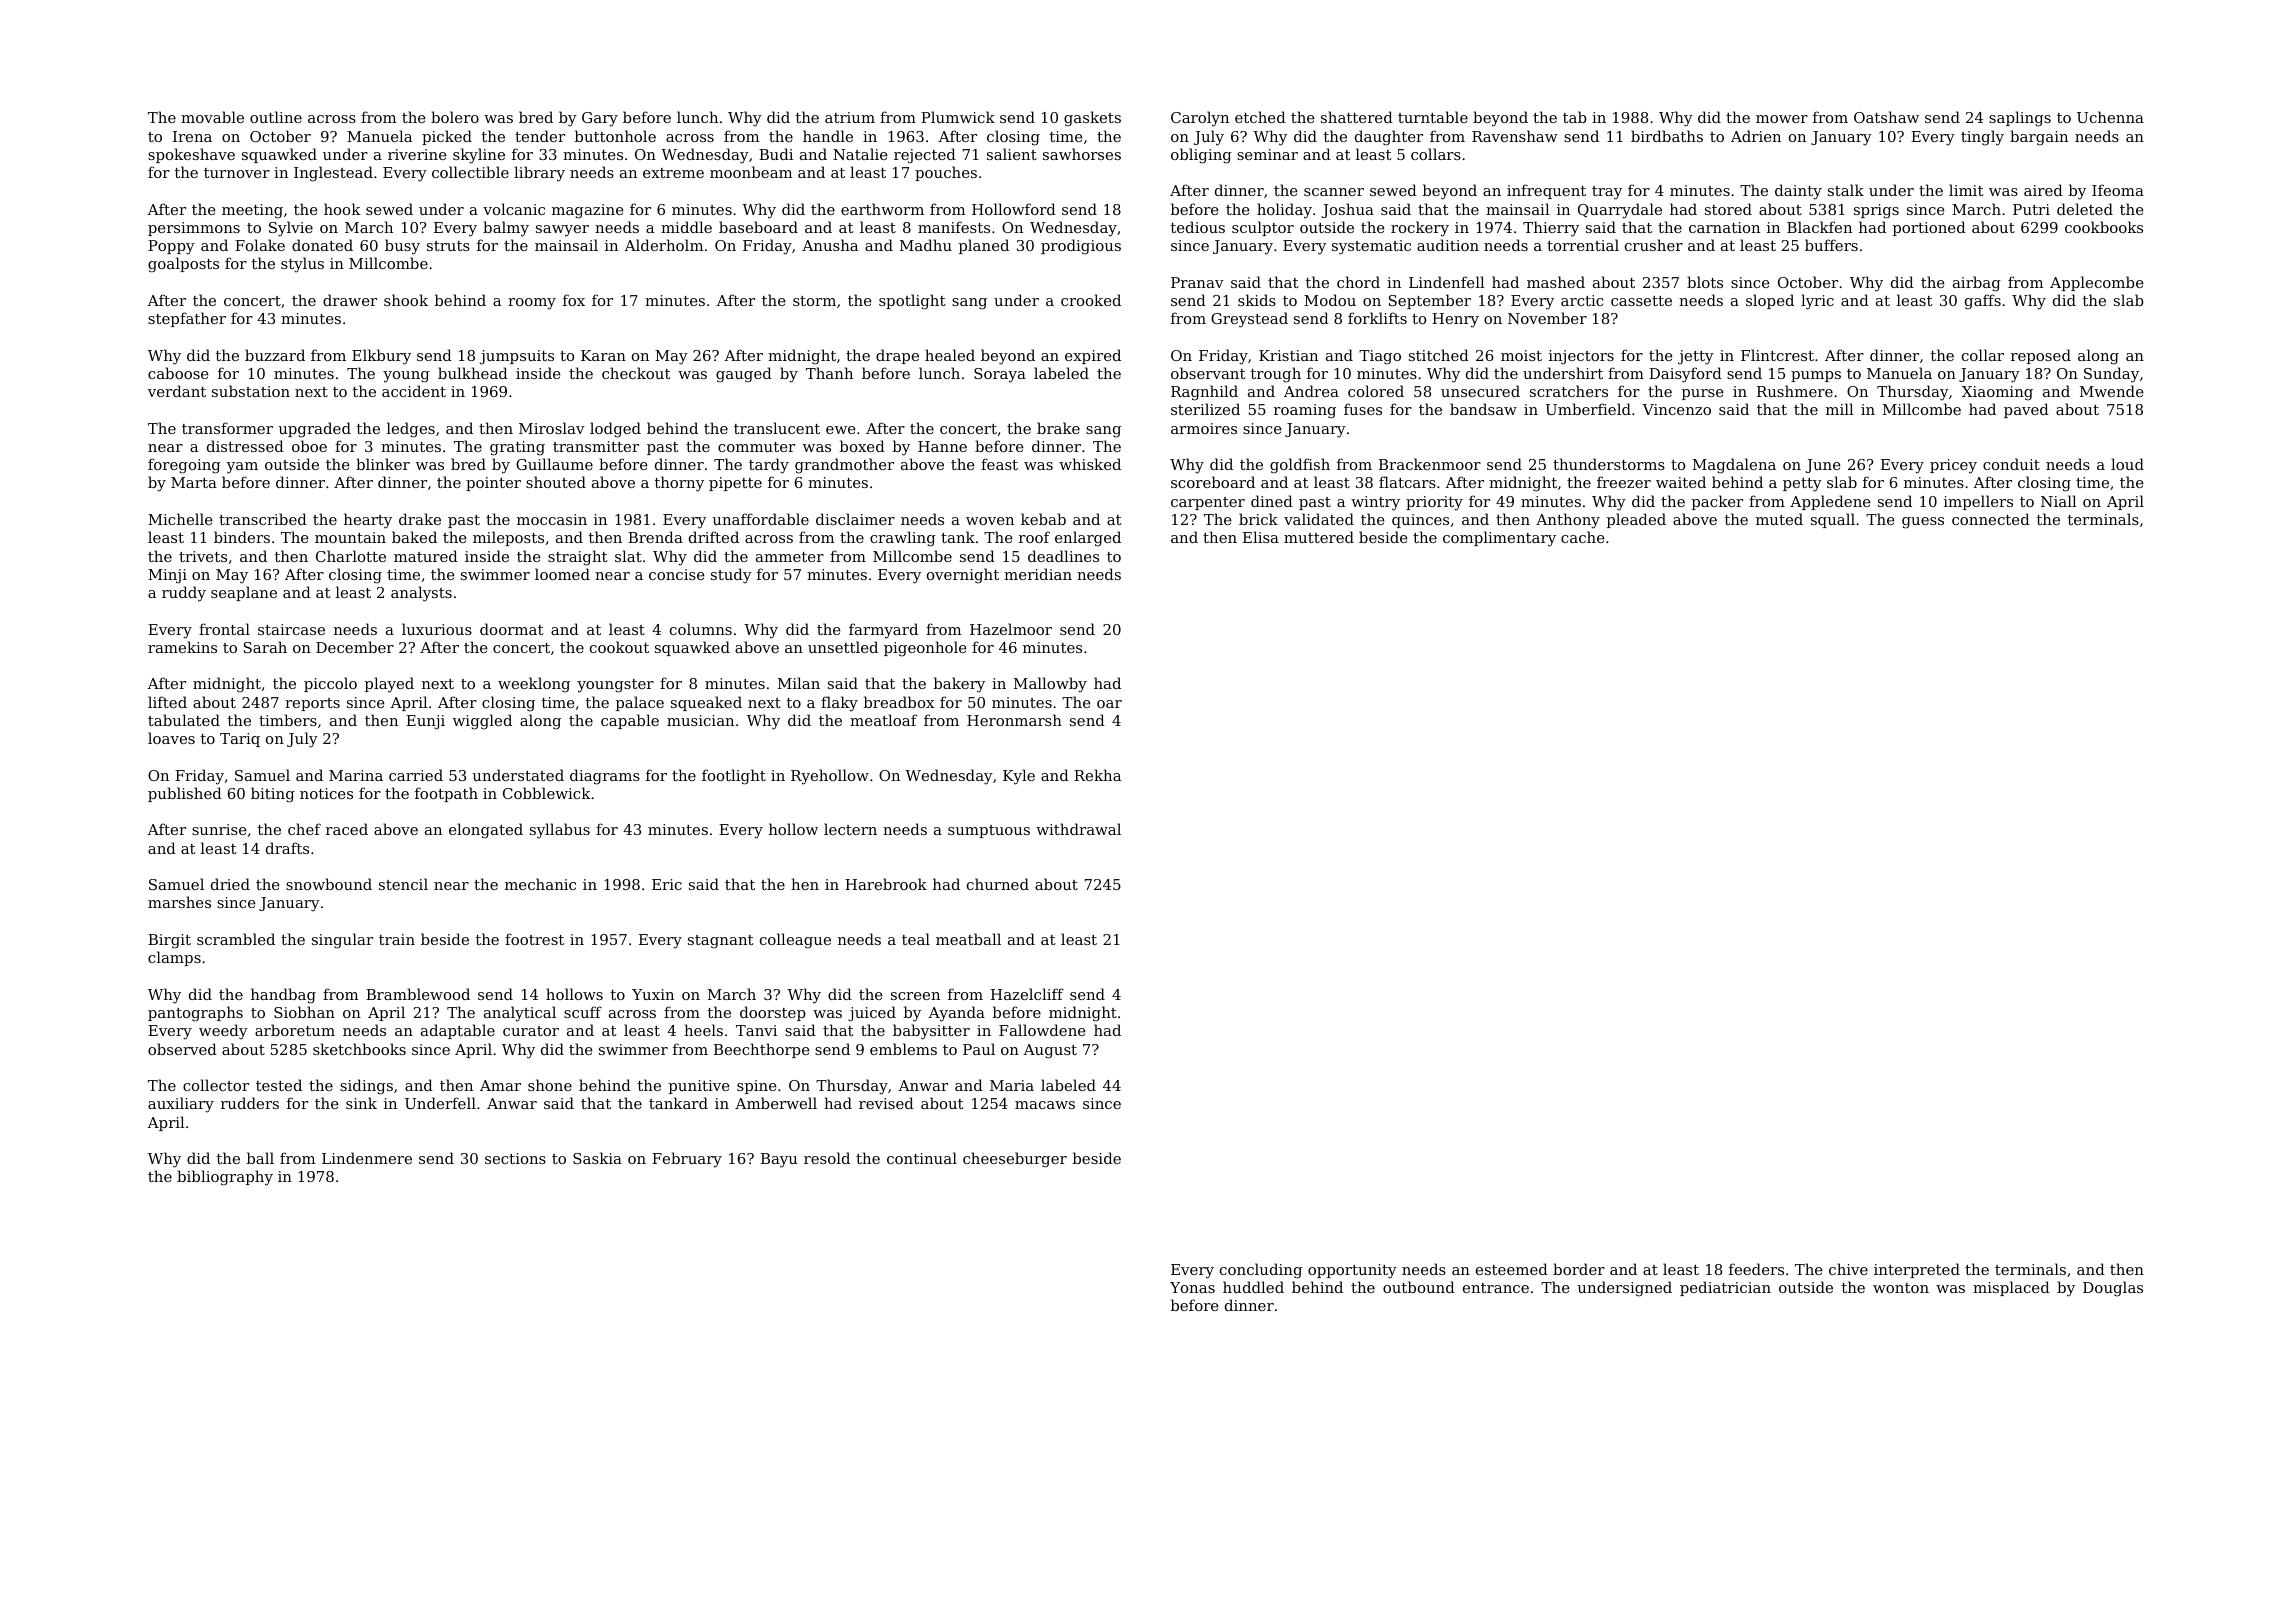  I want to click on goalposts, so click(183, 265).
